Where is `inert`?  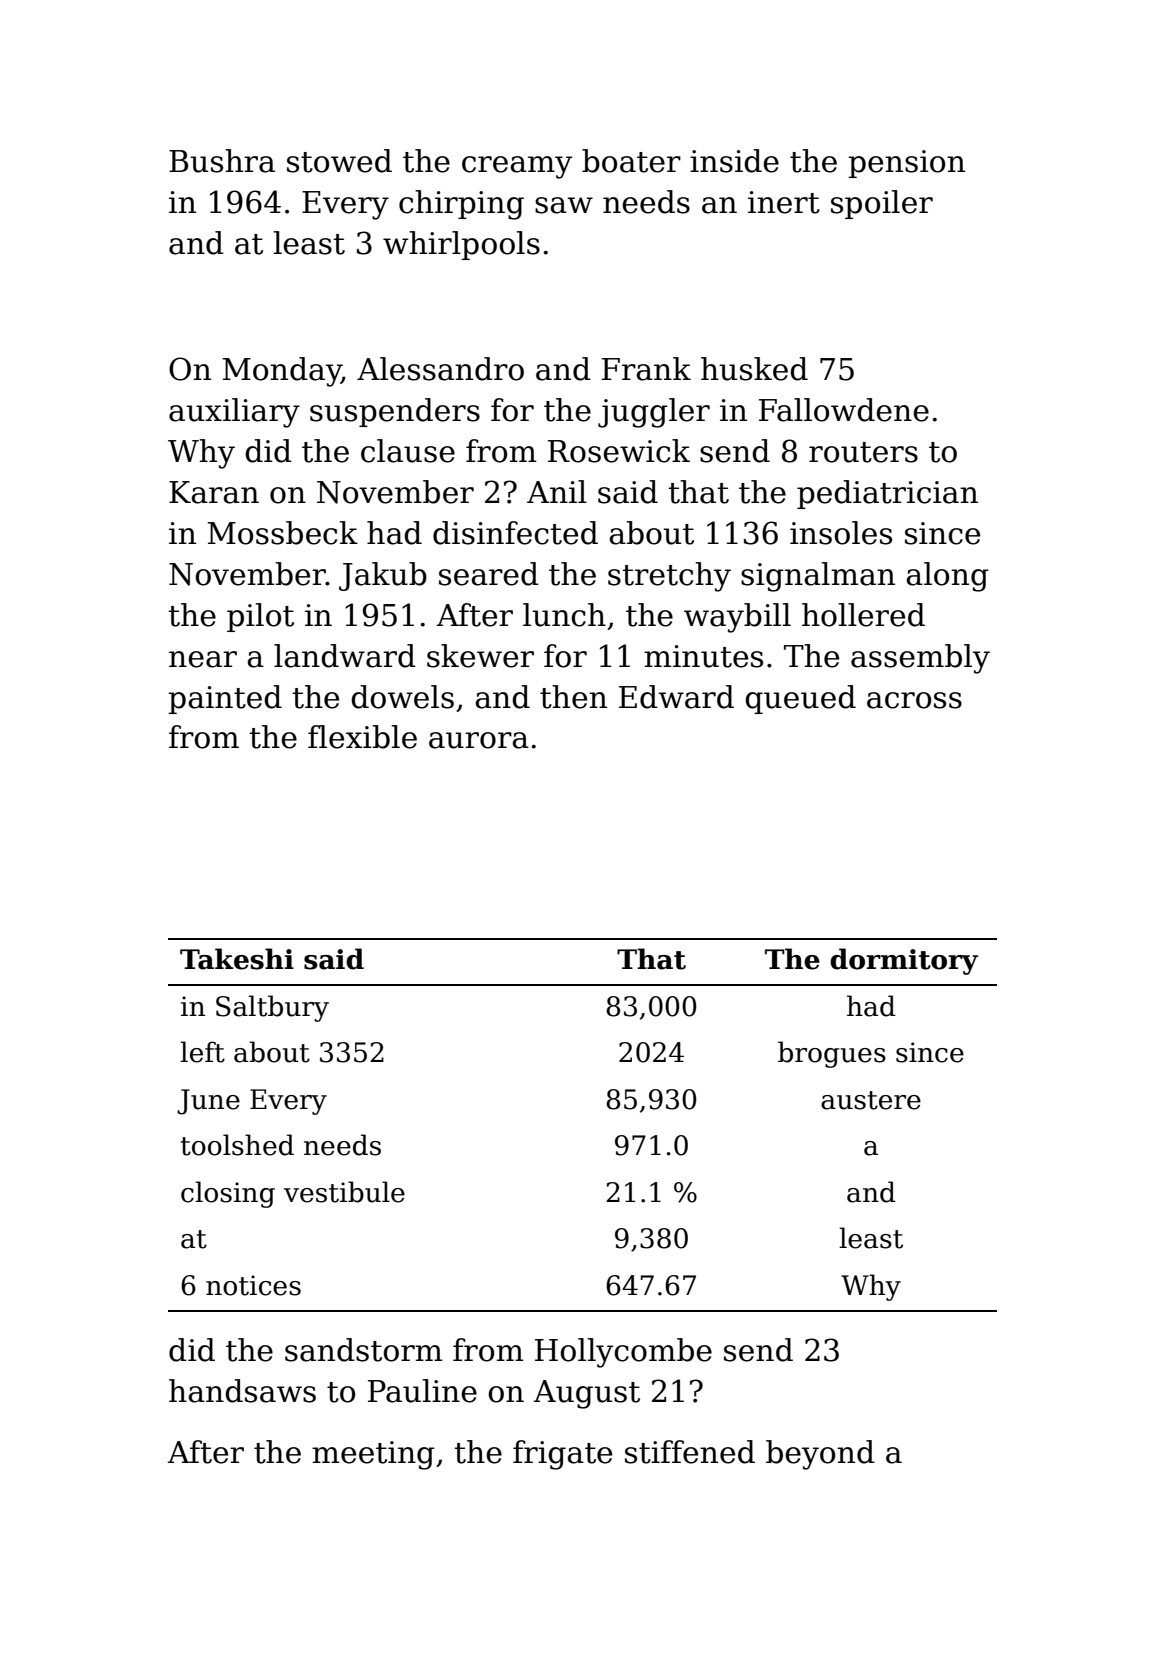
inert is located at coordinates (784, 202).
